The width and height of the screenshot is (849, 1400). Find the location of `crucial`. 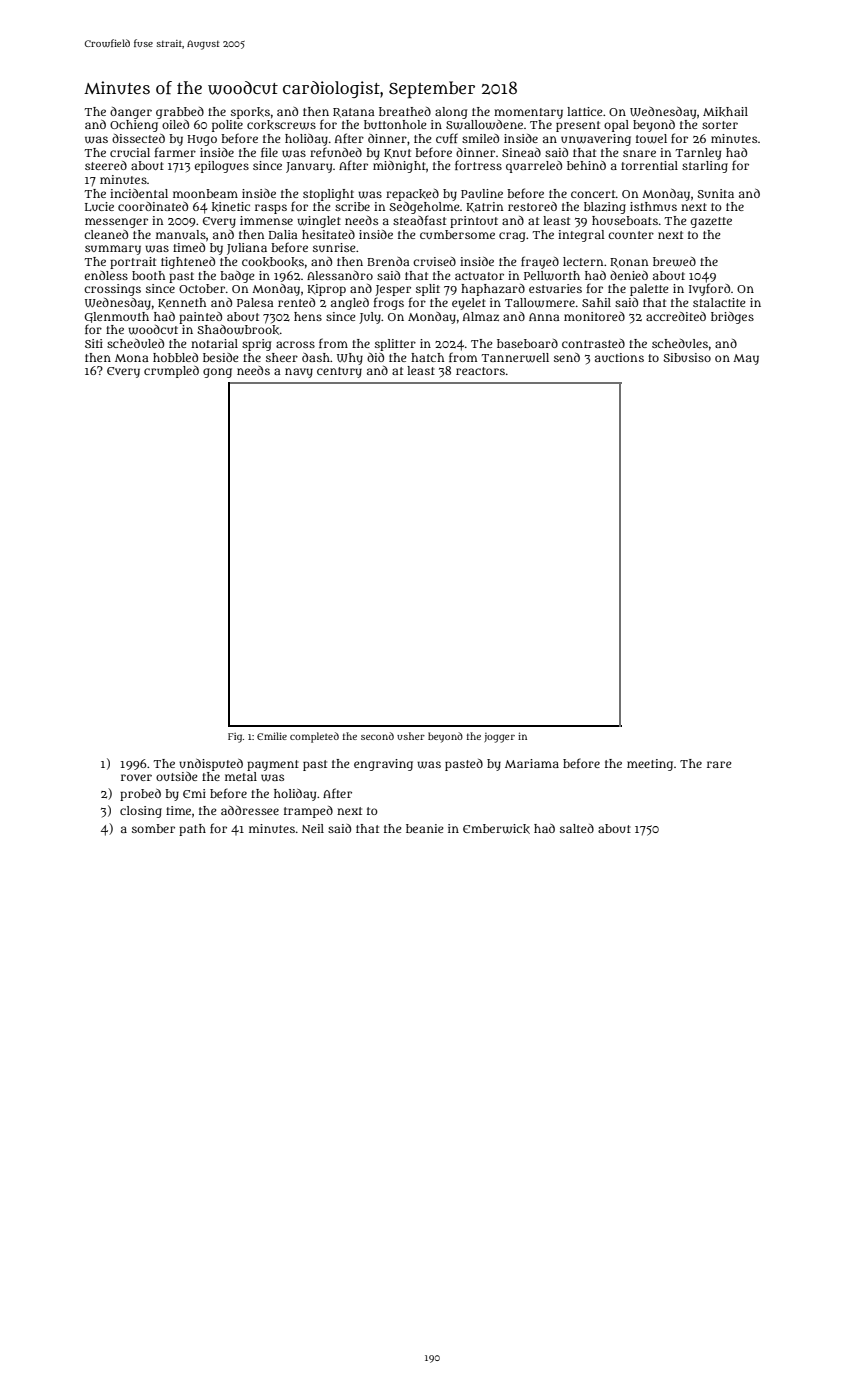

crucial is located at coordinates (130, 152).
